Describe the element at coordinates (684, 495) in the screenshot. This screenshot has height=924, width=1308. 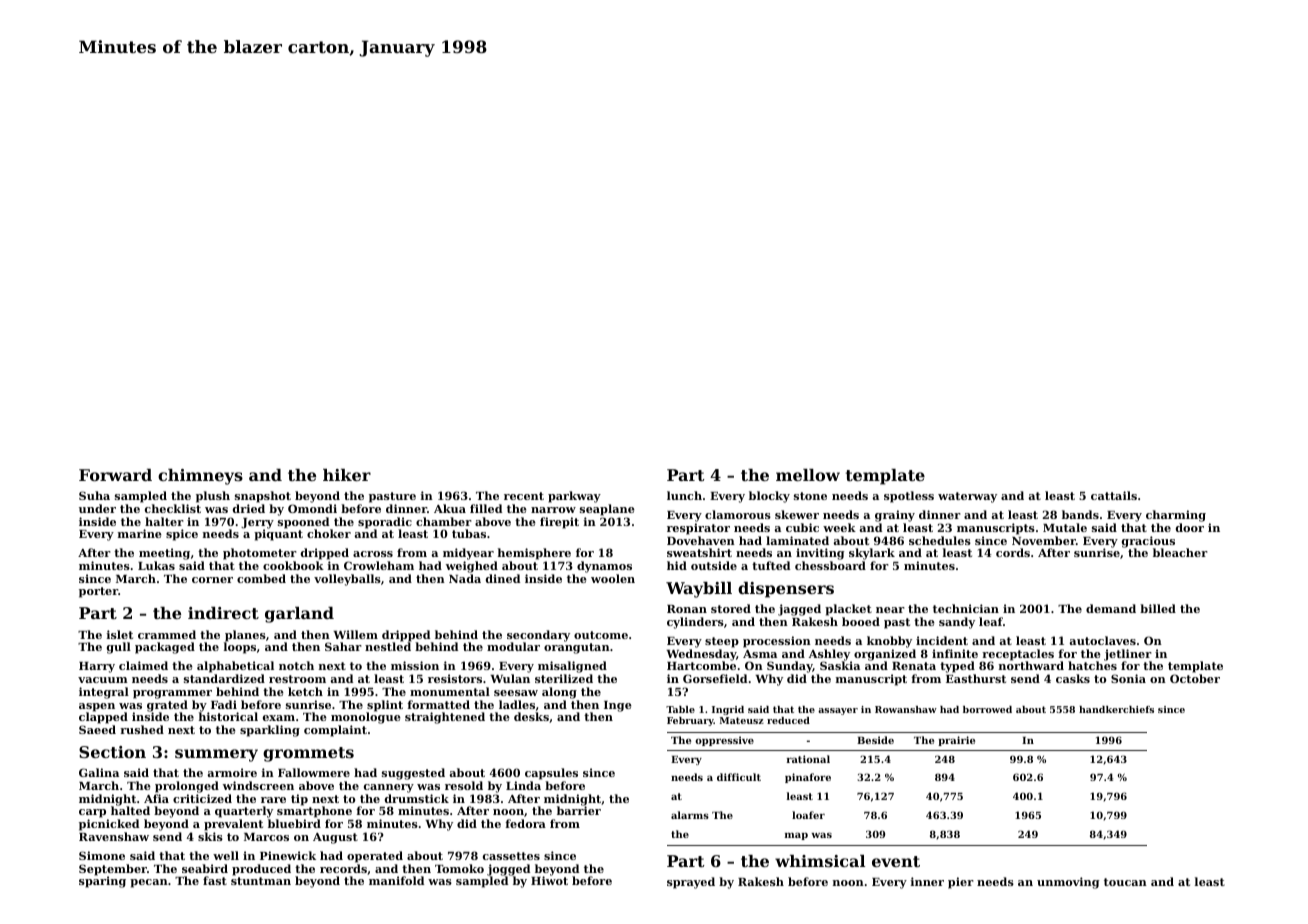
I see `lunch` at that location.
